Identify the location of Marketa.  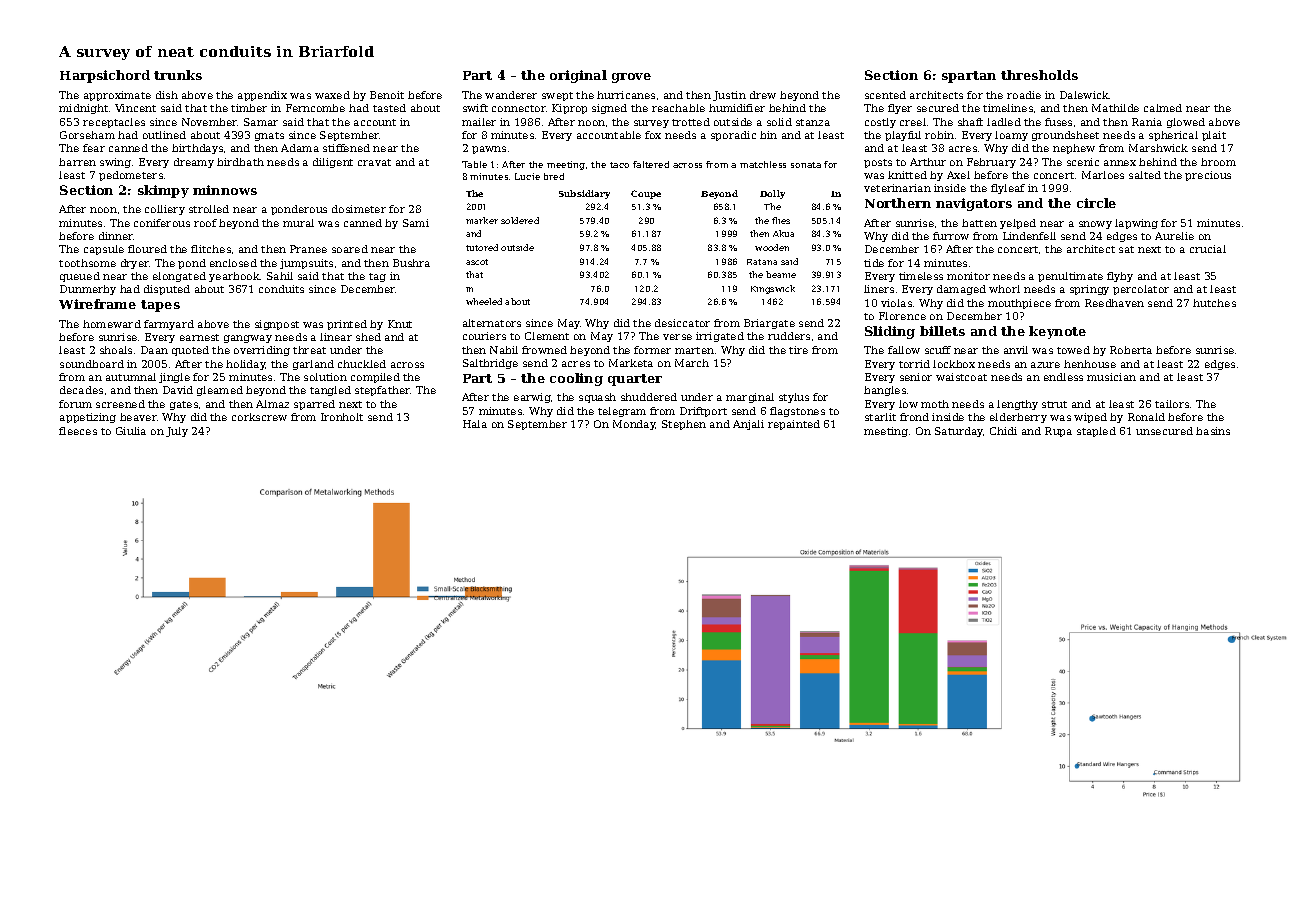
(631, 363).
